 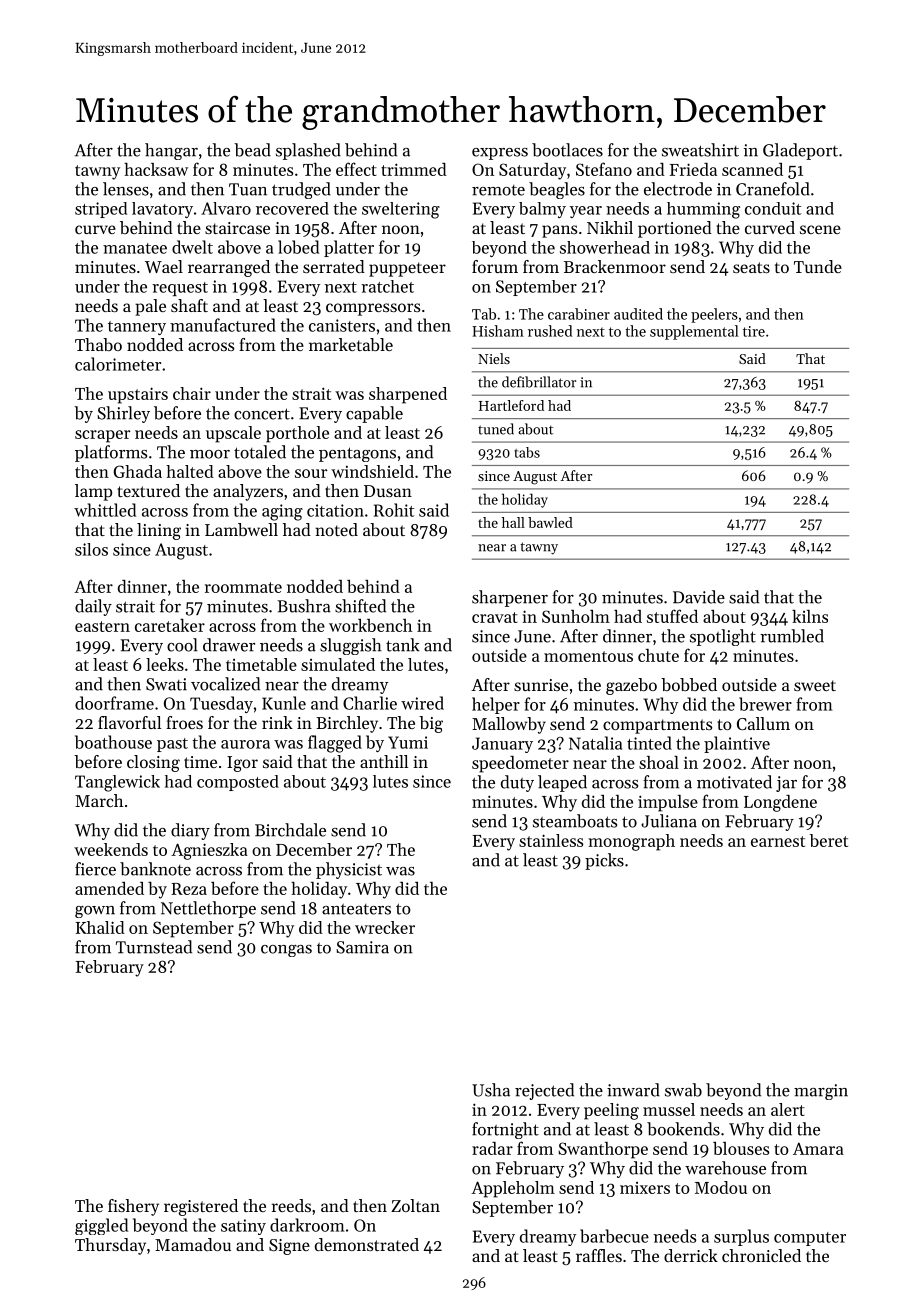 I want to click on Turnstead, so click(x=154, y=947).
